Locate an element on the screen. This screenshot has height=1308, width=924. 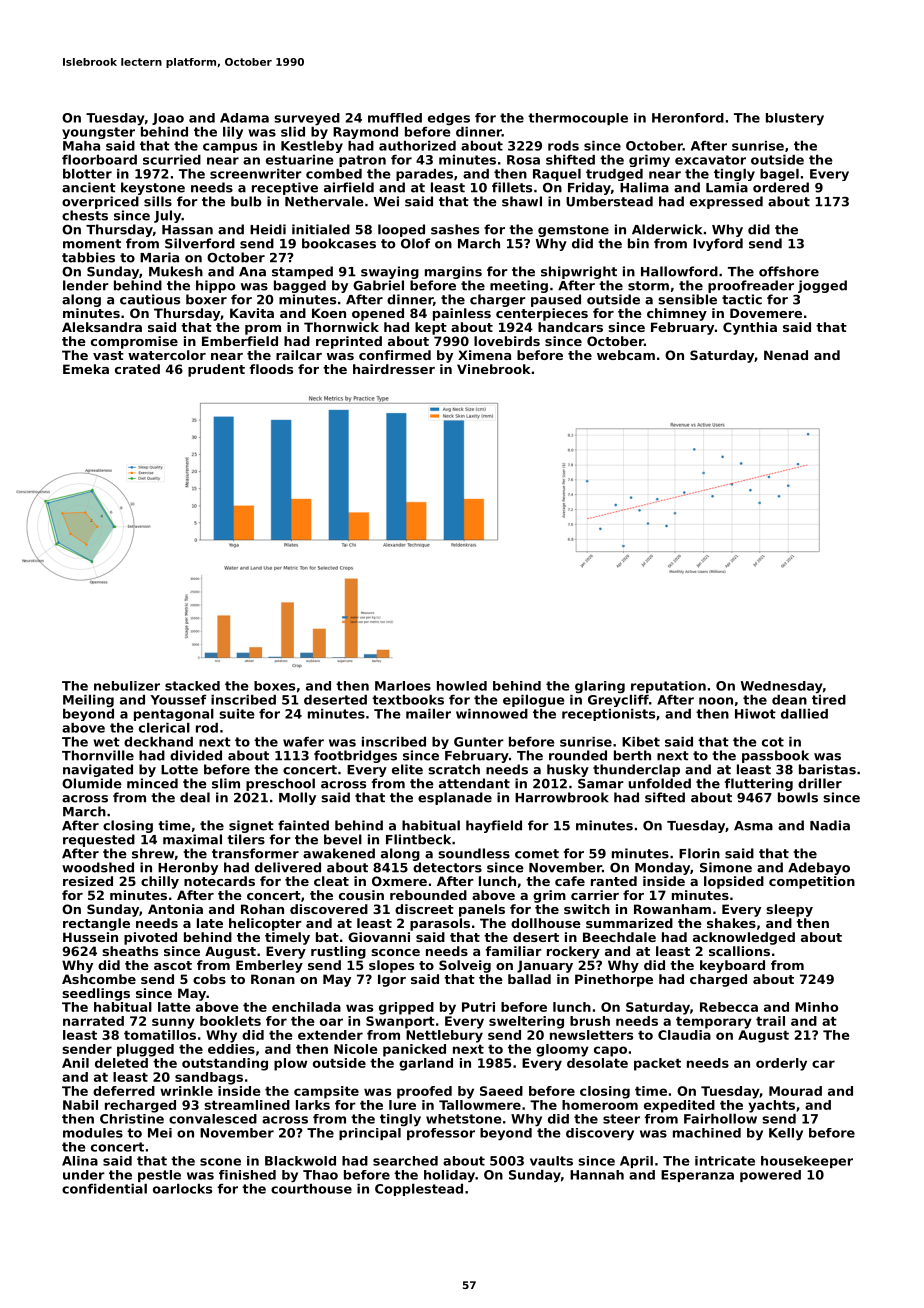
howled is located at coordinates (462, 686).
